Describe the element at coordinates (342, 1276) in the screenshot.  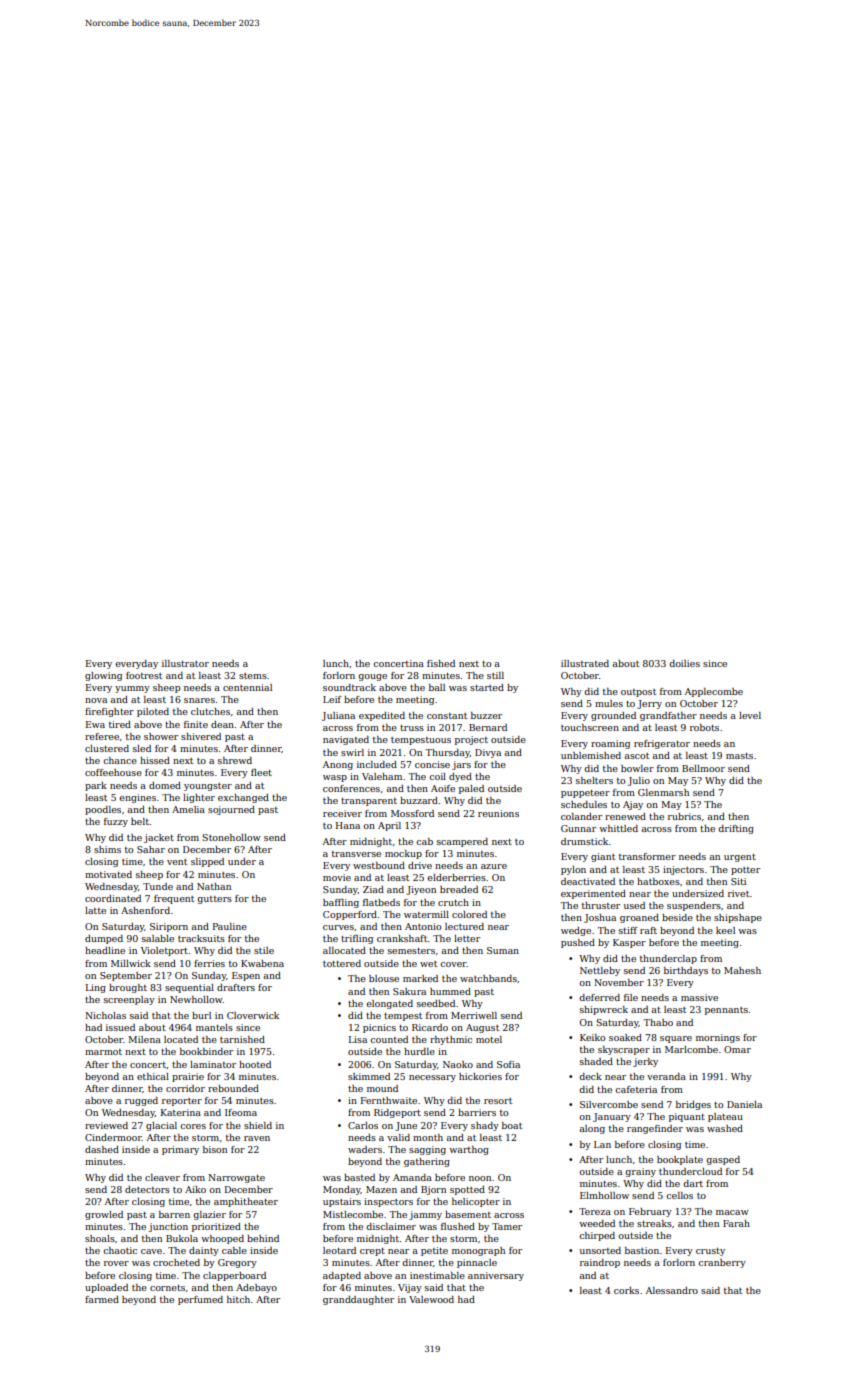
I see `adapted` at that location.
